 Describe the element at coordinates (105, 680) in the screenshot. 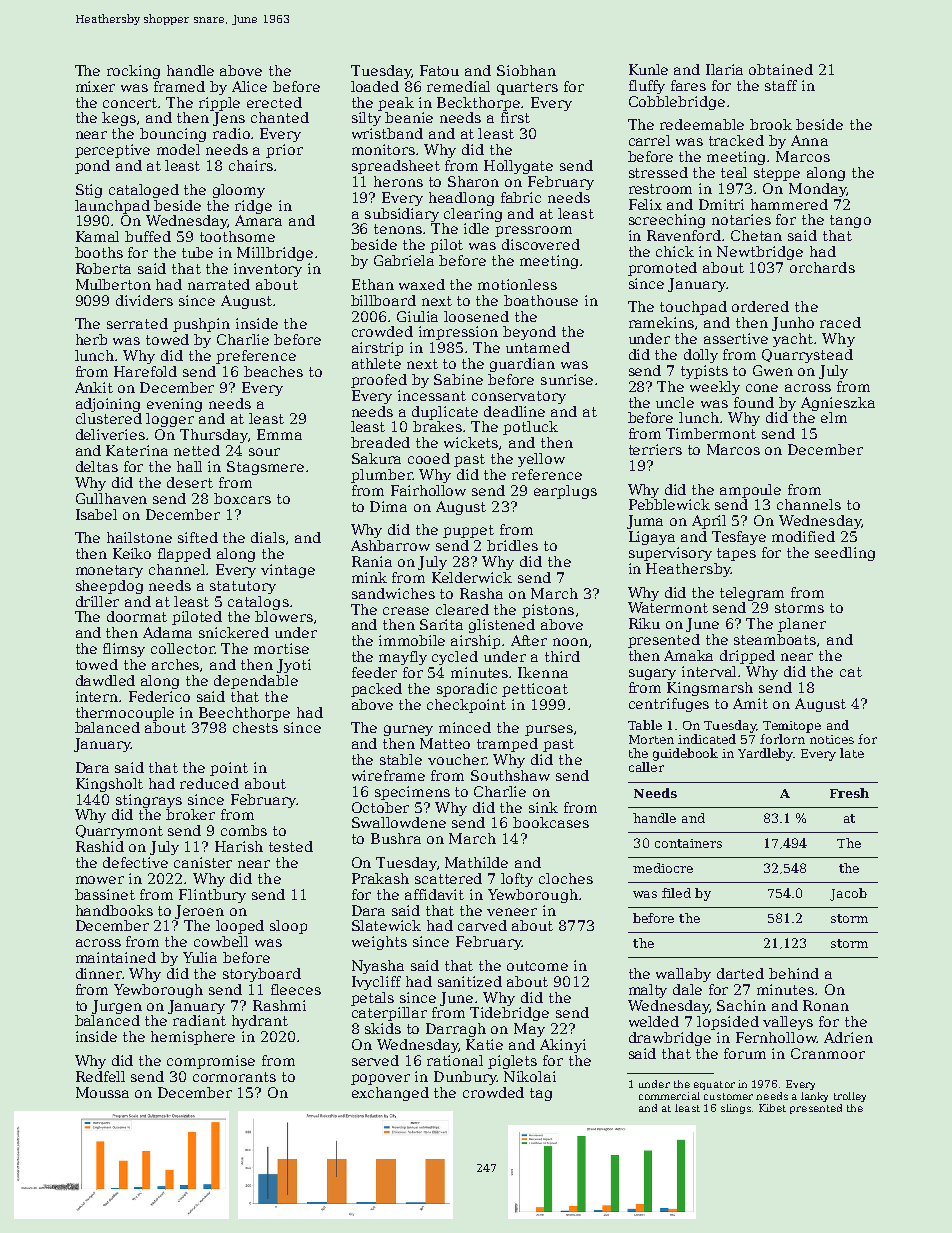

I see `dawdled` at that location.
